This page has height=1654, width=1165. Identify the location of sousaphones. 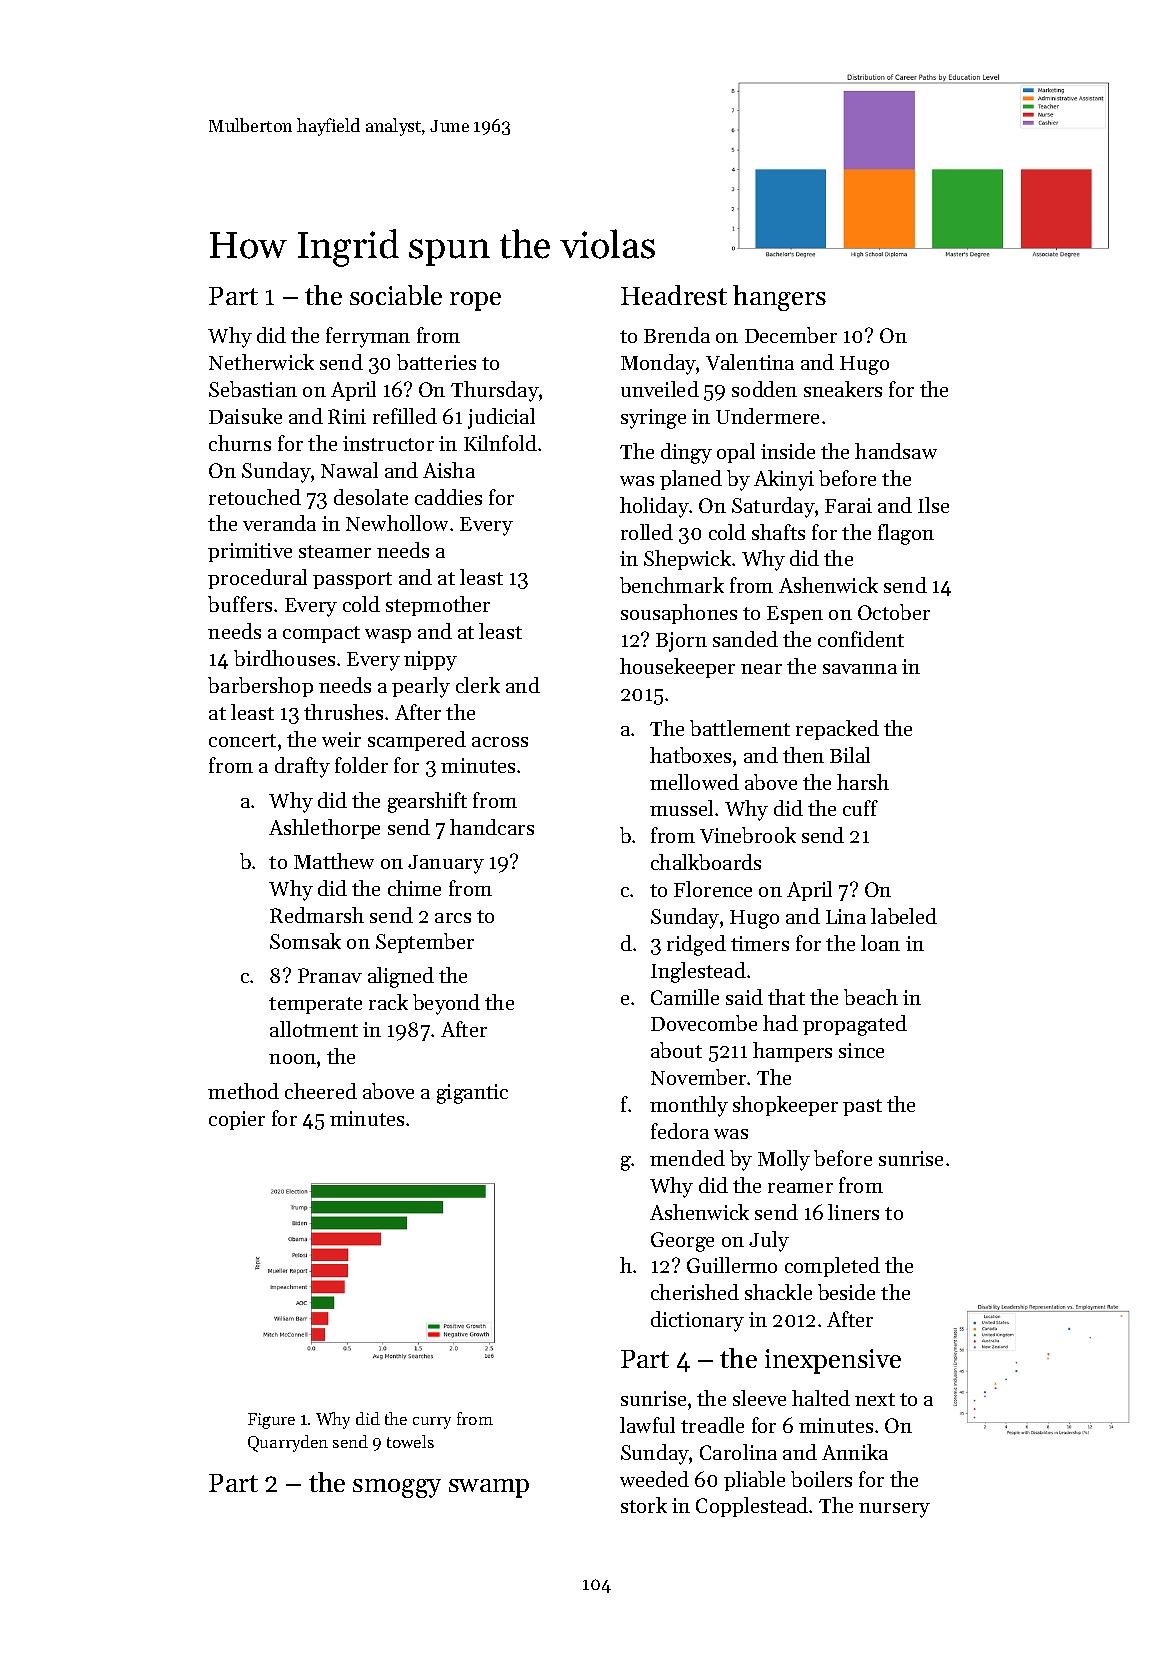
(679, 614).
